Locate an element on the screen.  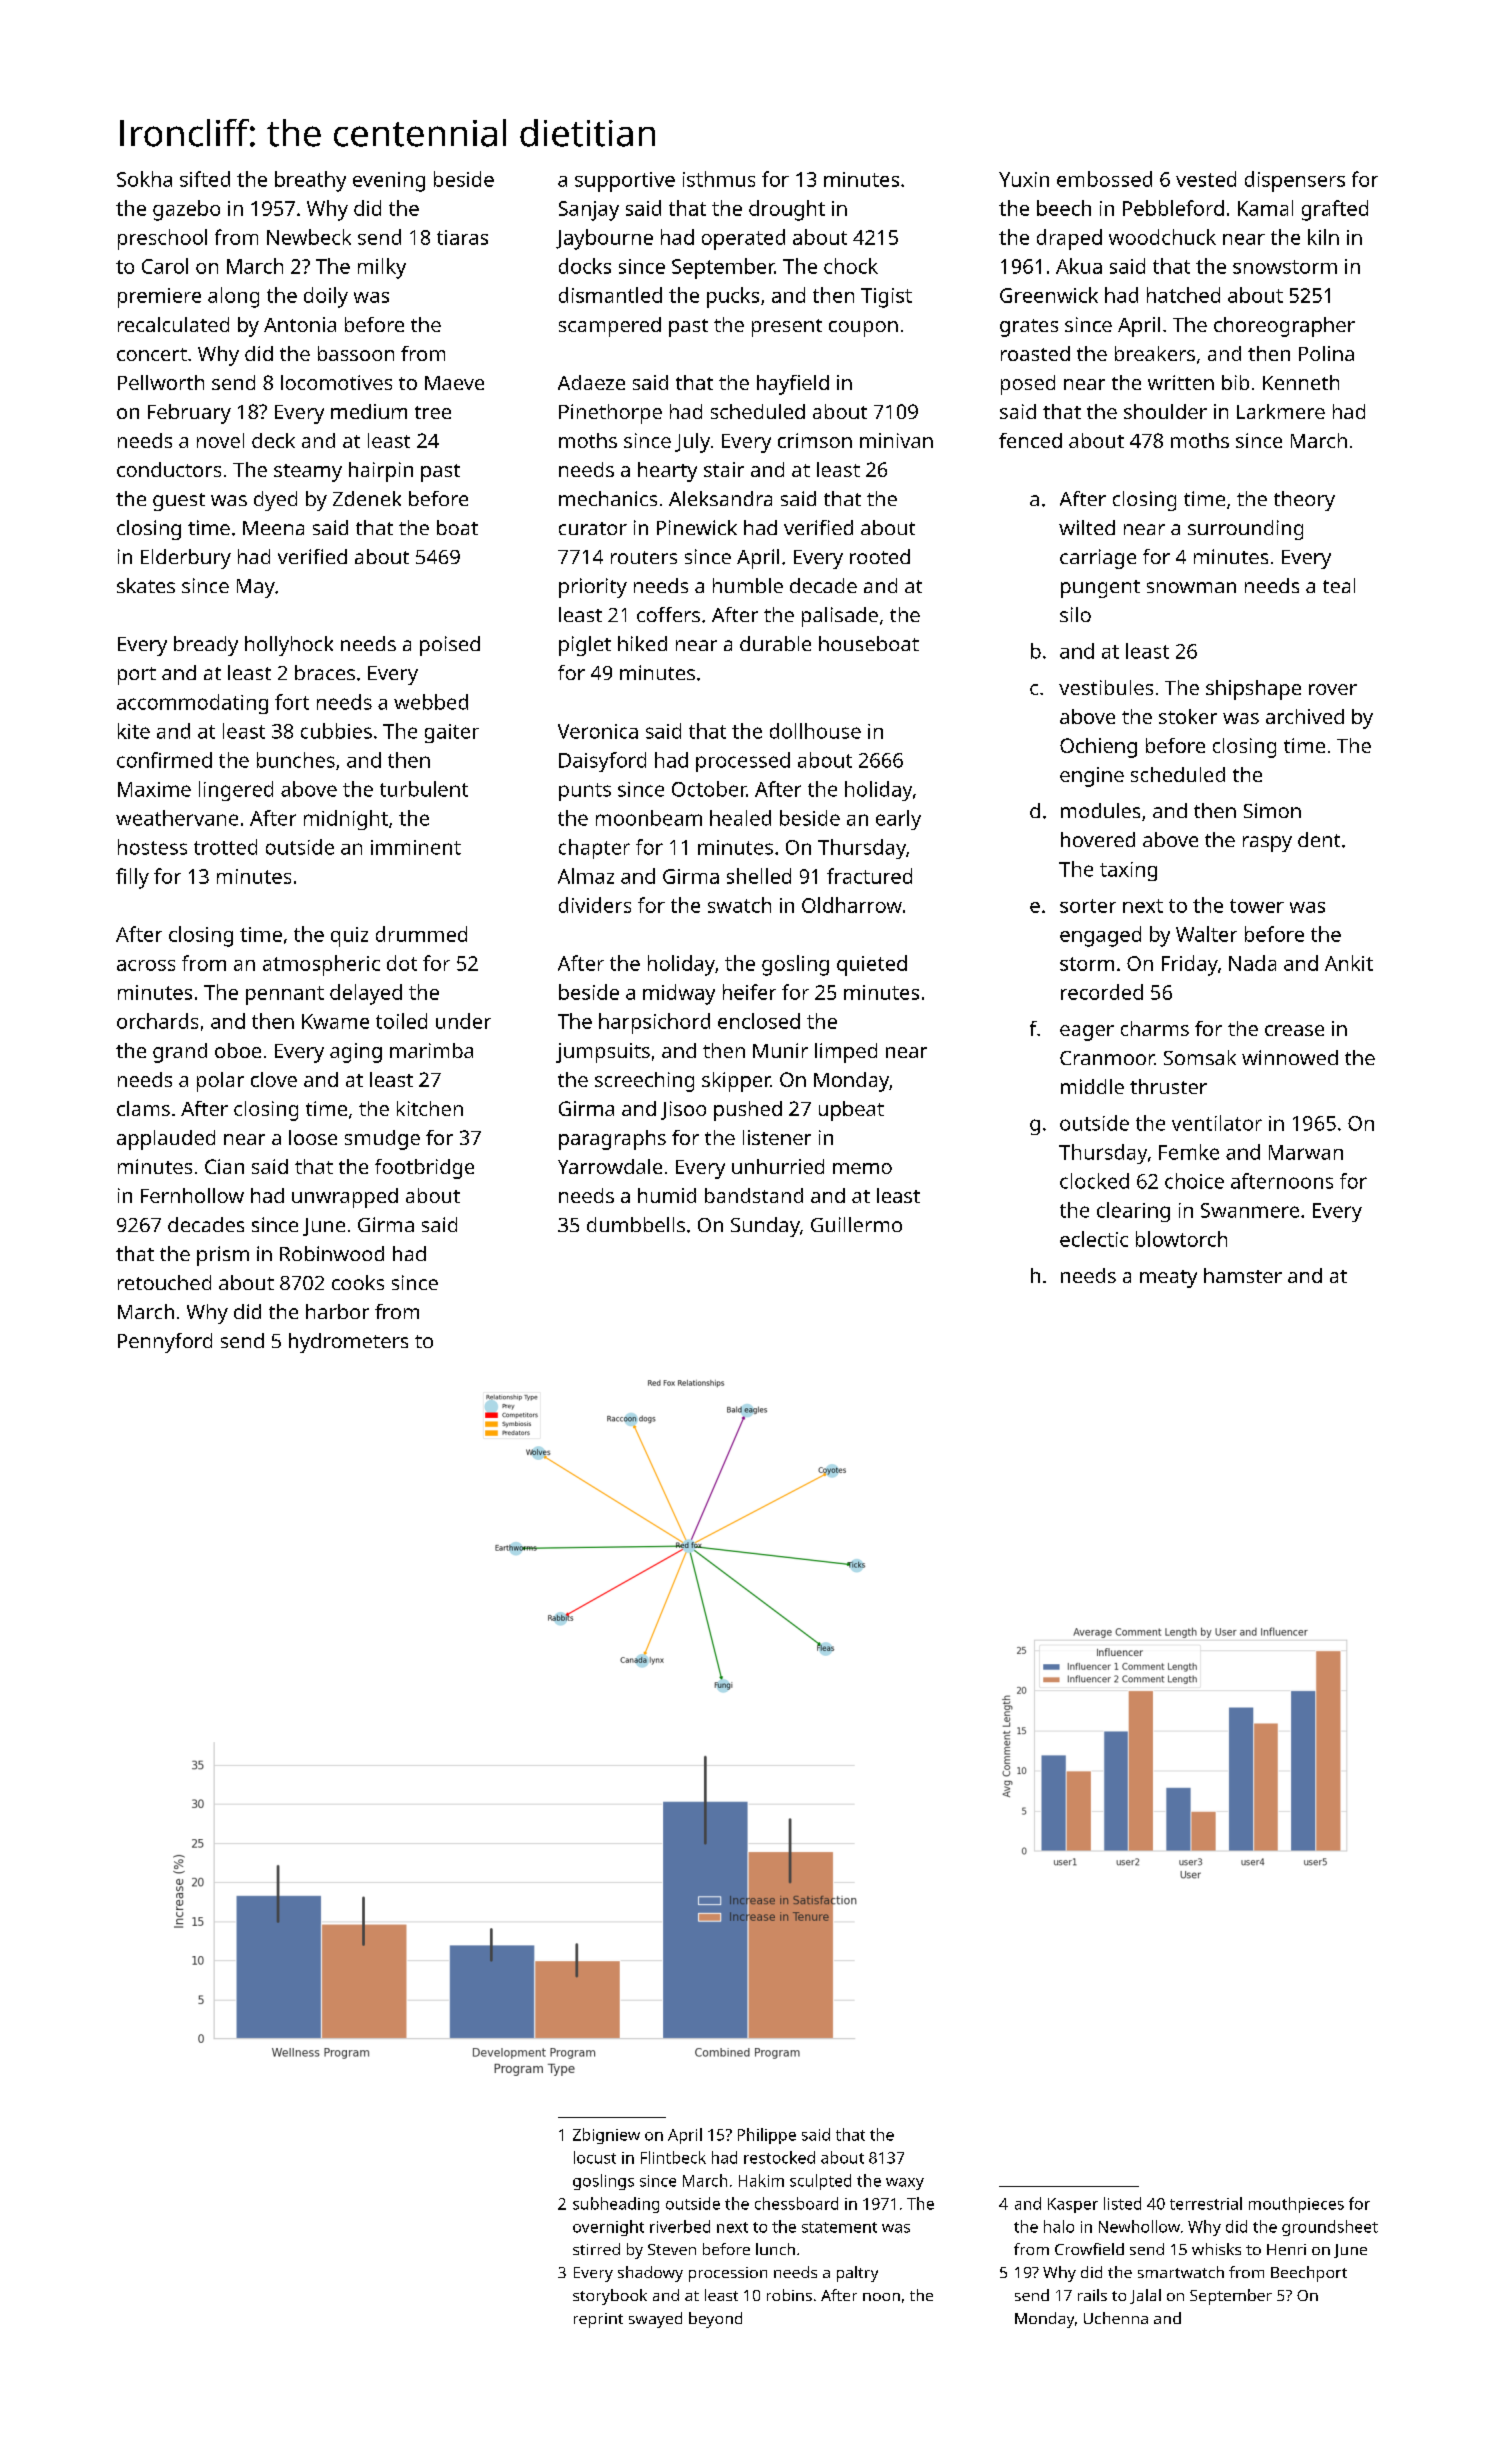
Kenneth is located at coordinates (1301, 382).
